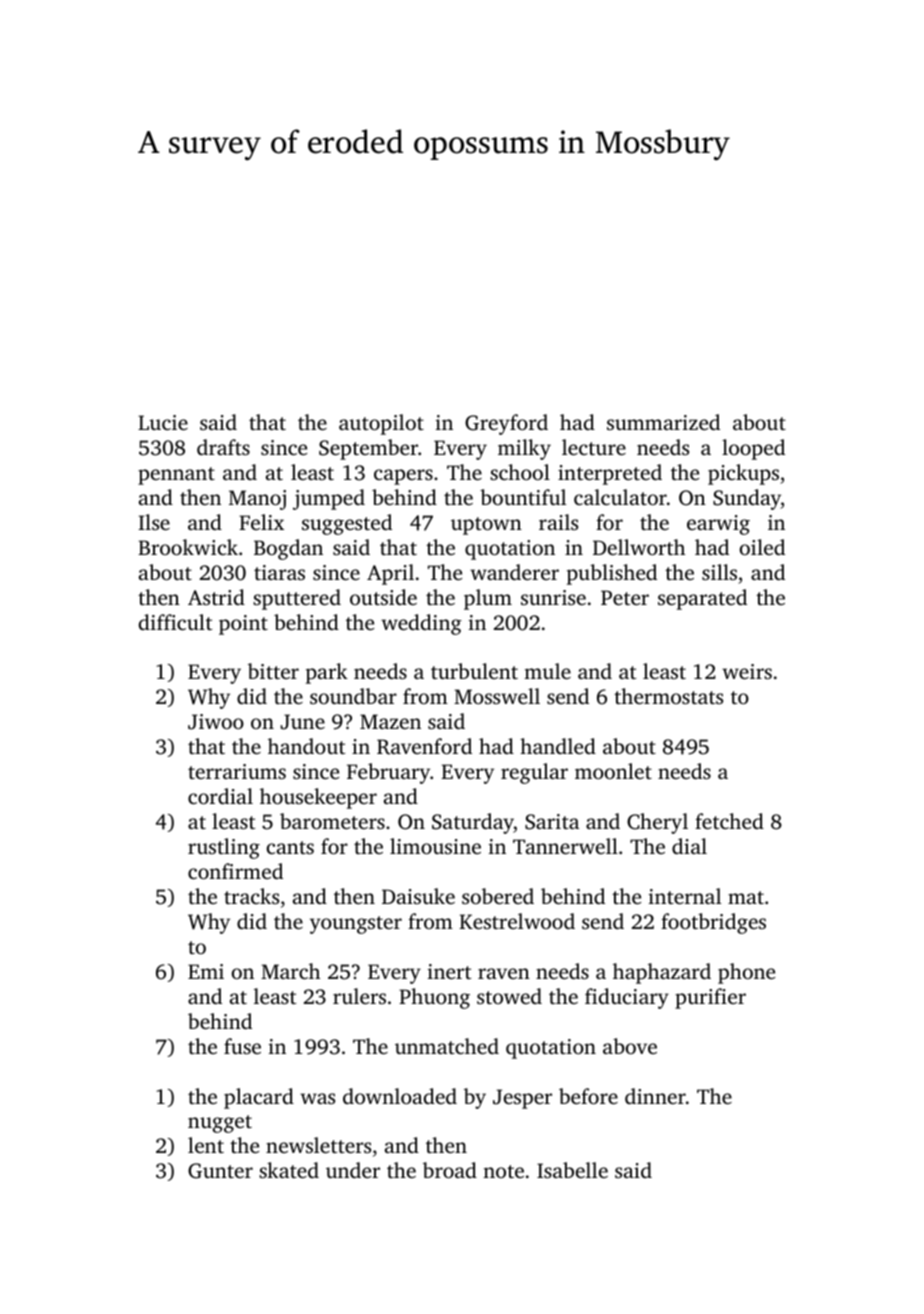  Describe the element at coordinates (327, 673) in the document. I see `park` at that location.
